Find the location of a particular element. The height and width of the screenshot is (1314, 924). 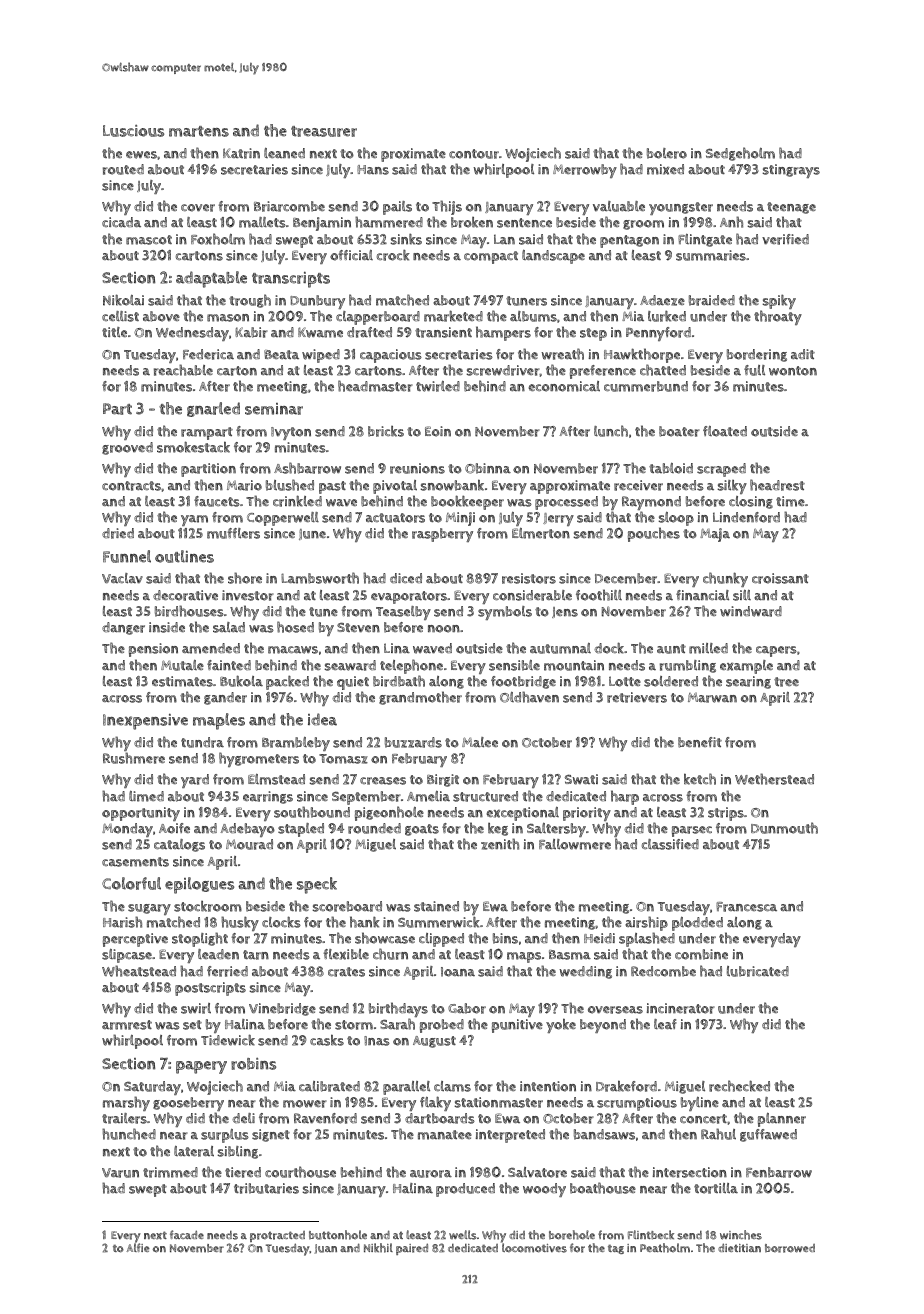

Alfie is located at coordinates (138, 1247).
